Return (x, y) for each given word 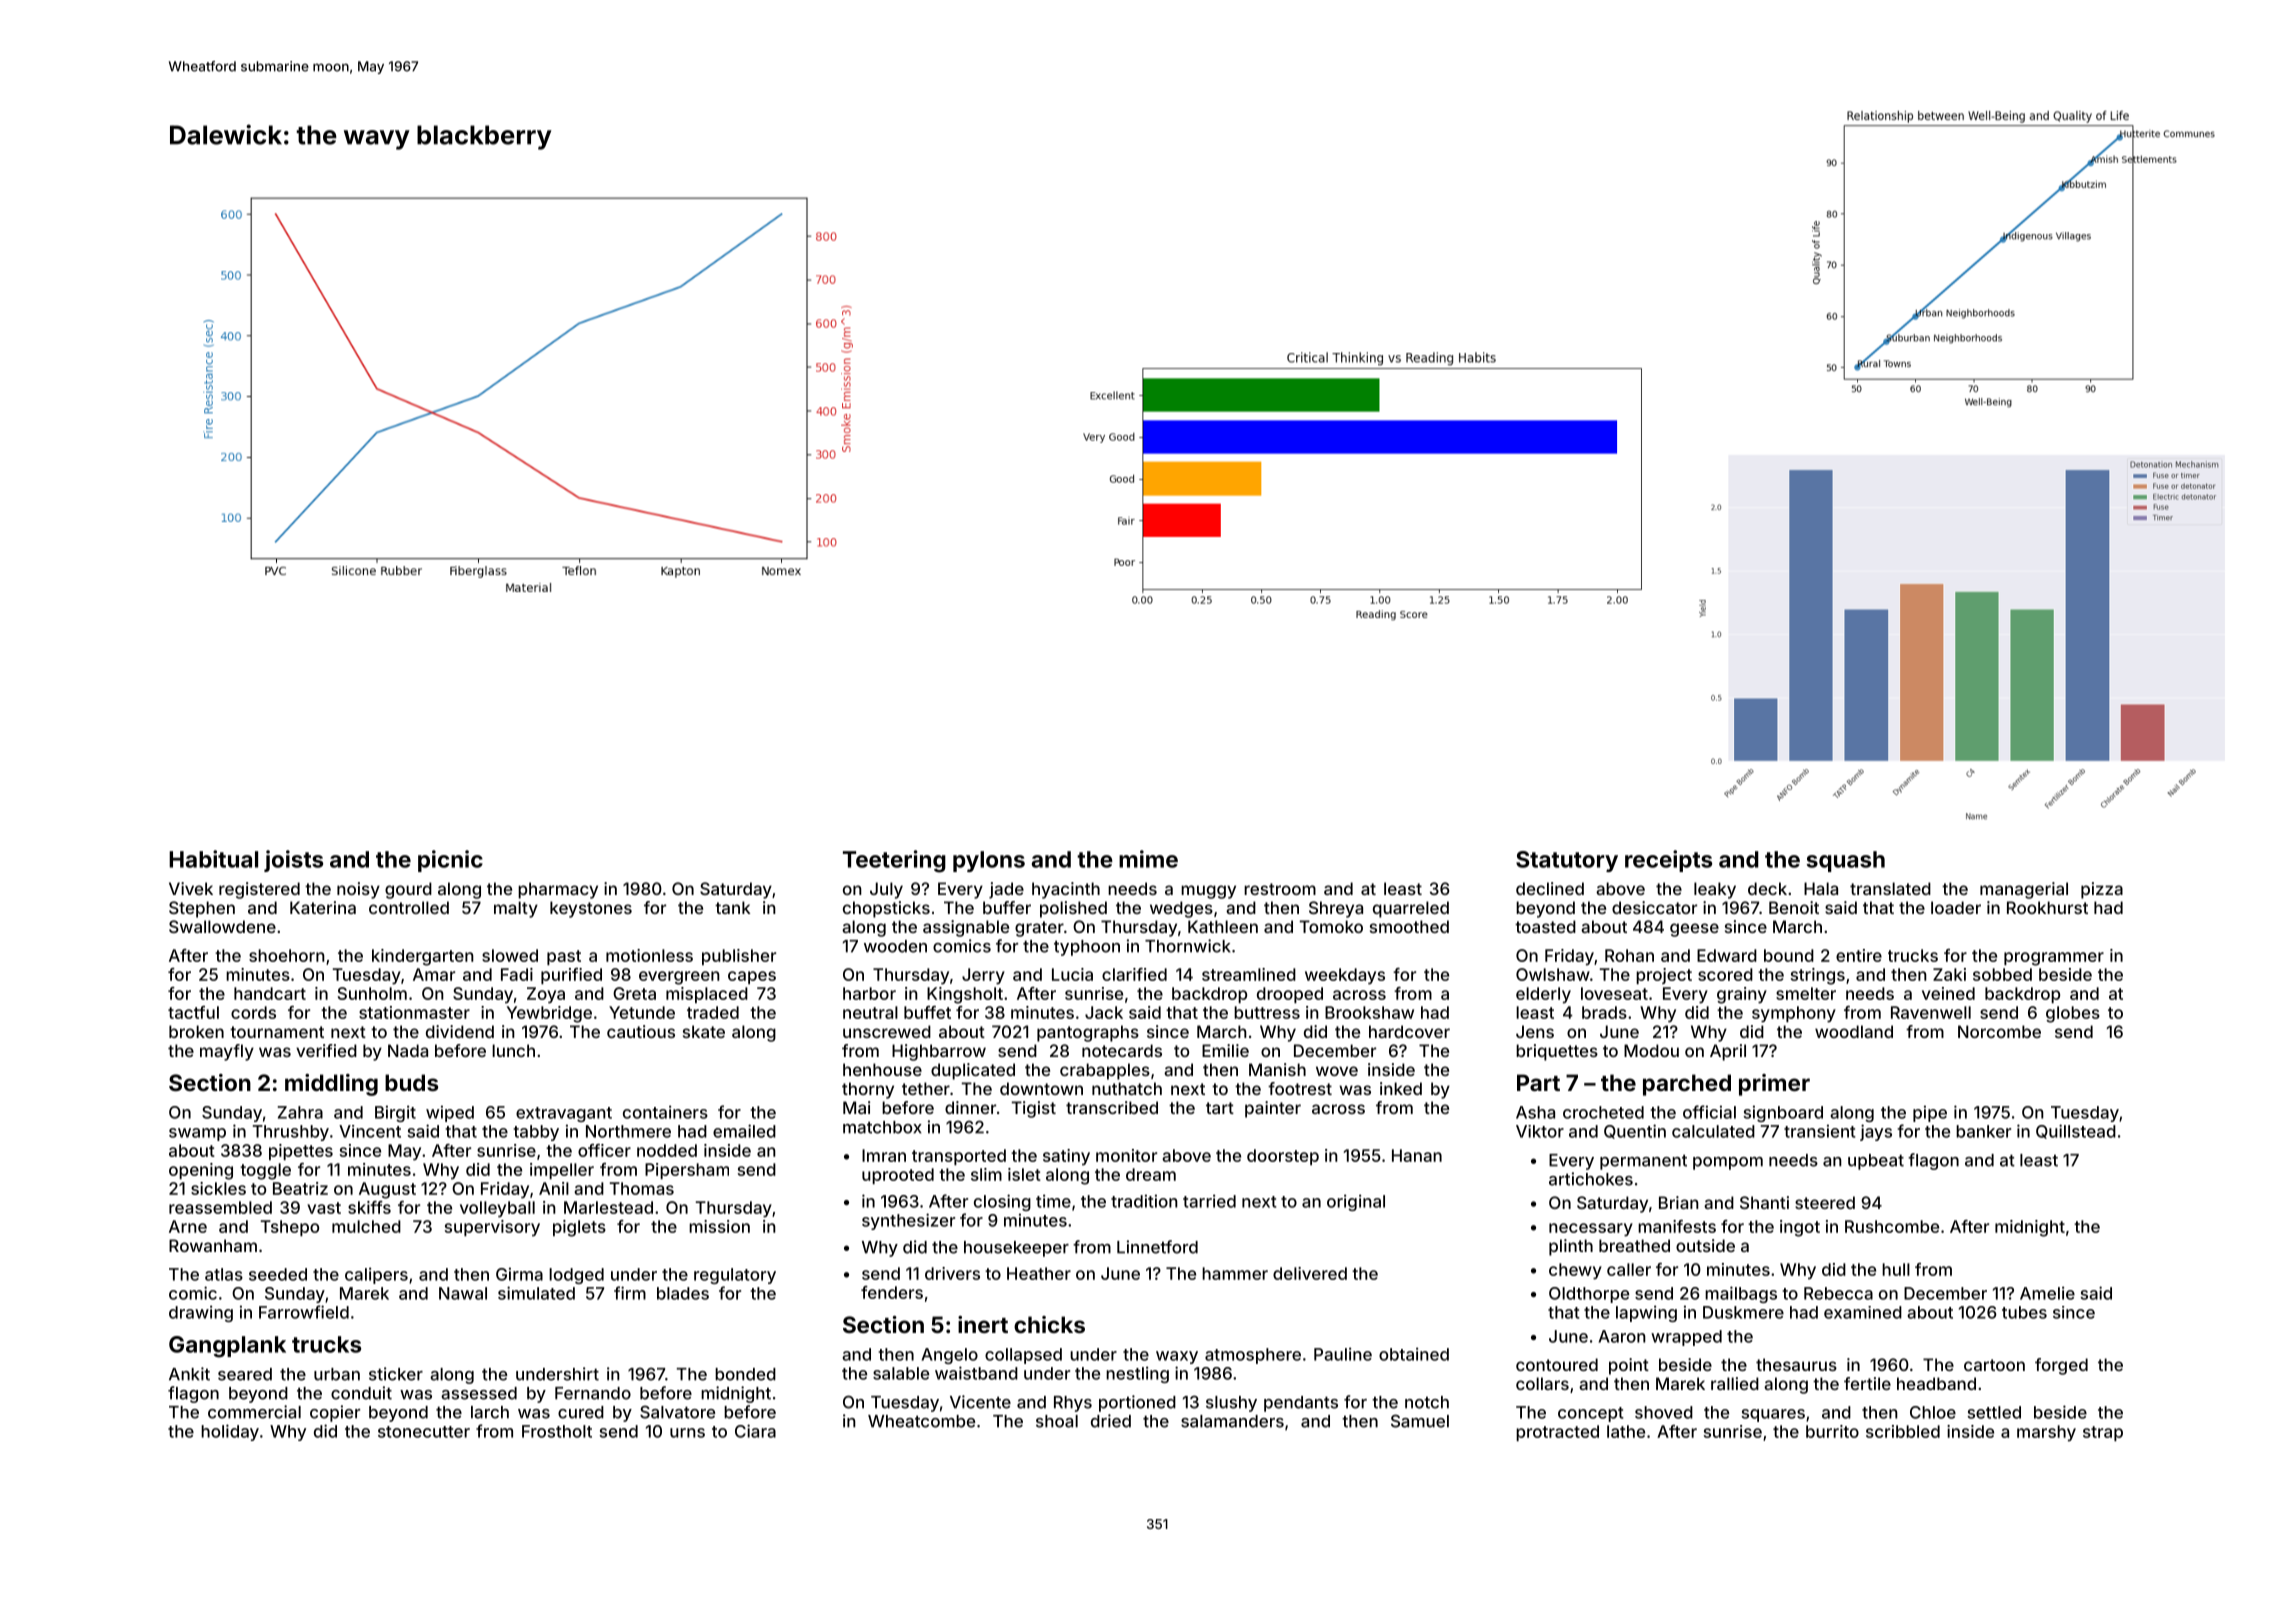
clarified (1134, 974)
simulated (536, 1293)
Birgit (395, 1113)
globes (2073, 1014)
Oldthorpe (1589, 1295)
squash (1845, 861)
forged (2061, 1366)
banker (1983, 1131)
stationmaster (414, 1012)
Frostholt (557, 1431)
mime (1148, 859)
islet (1024, 1174)
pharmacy (558, 890)
